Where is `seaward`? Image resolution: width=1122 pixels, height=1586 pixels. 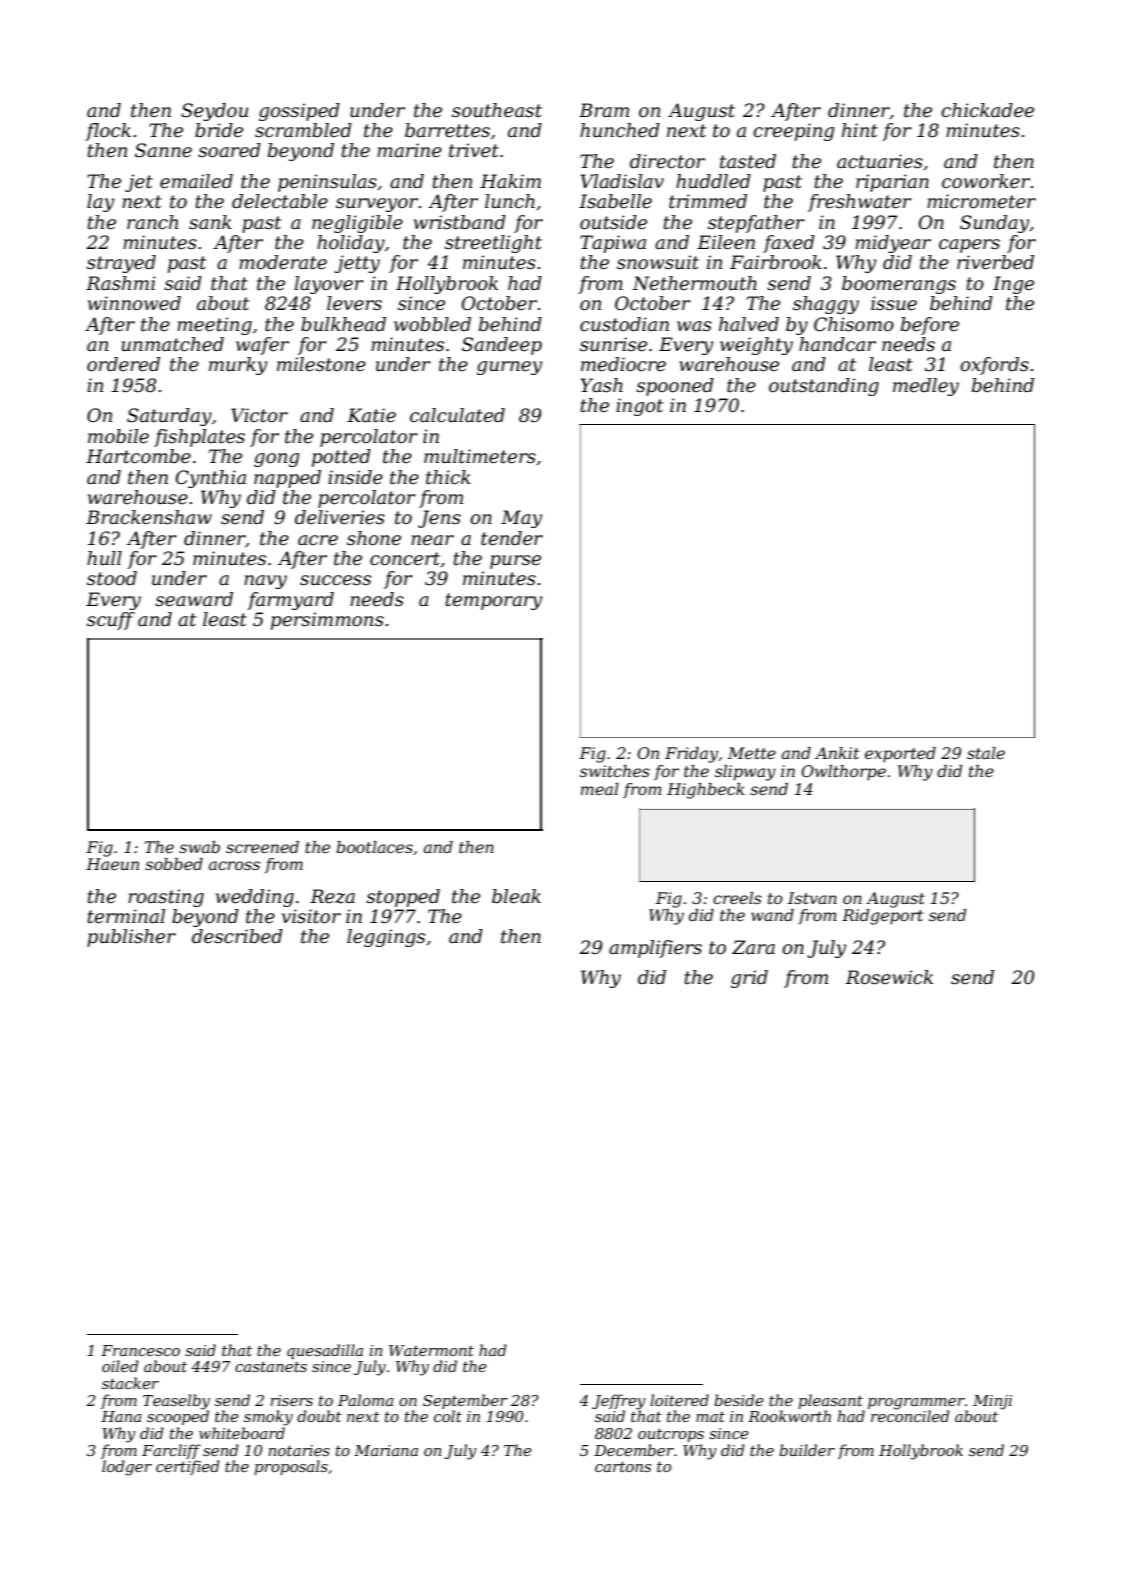 seaward is located at coordinates (194, 599).
